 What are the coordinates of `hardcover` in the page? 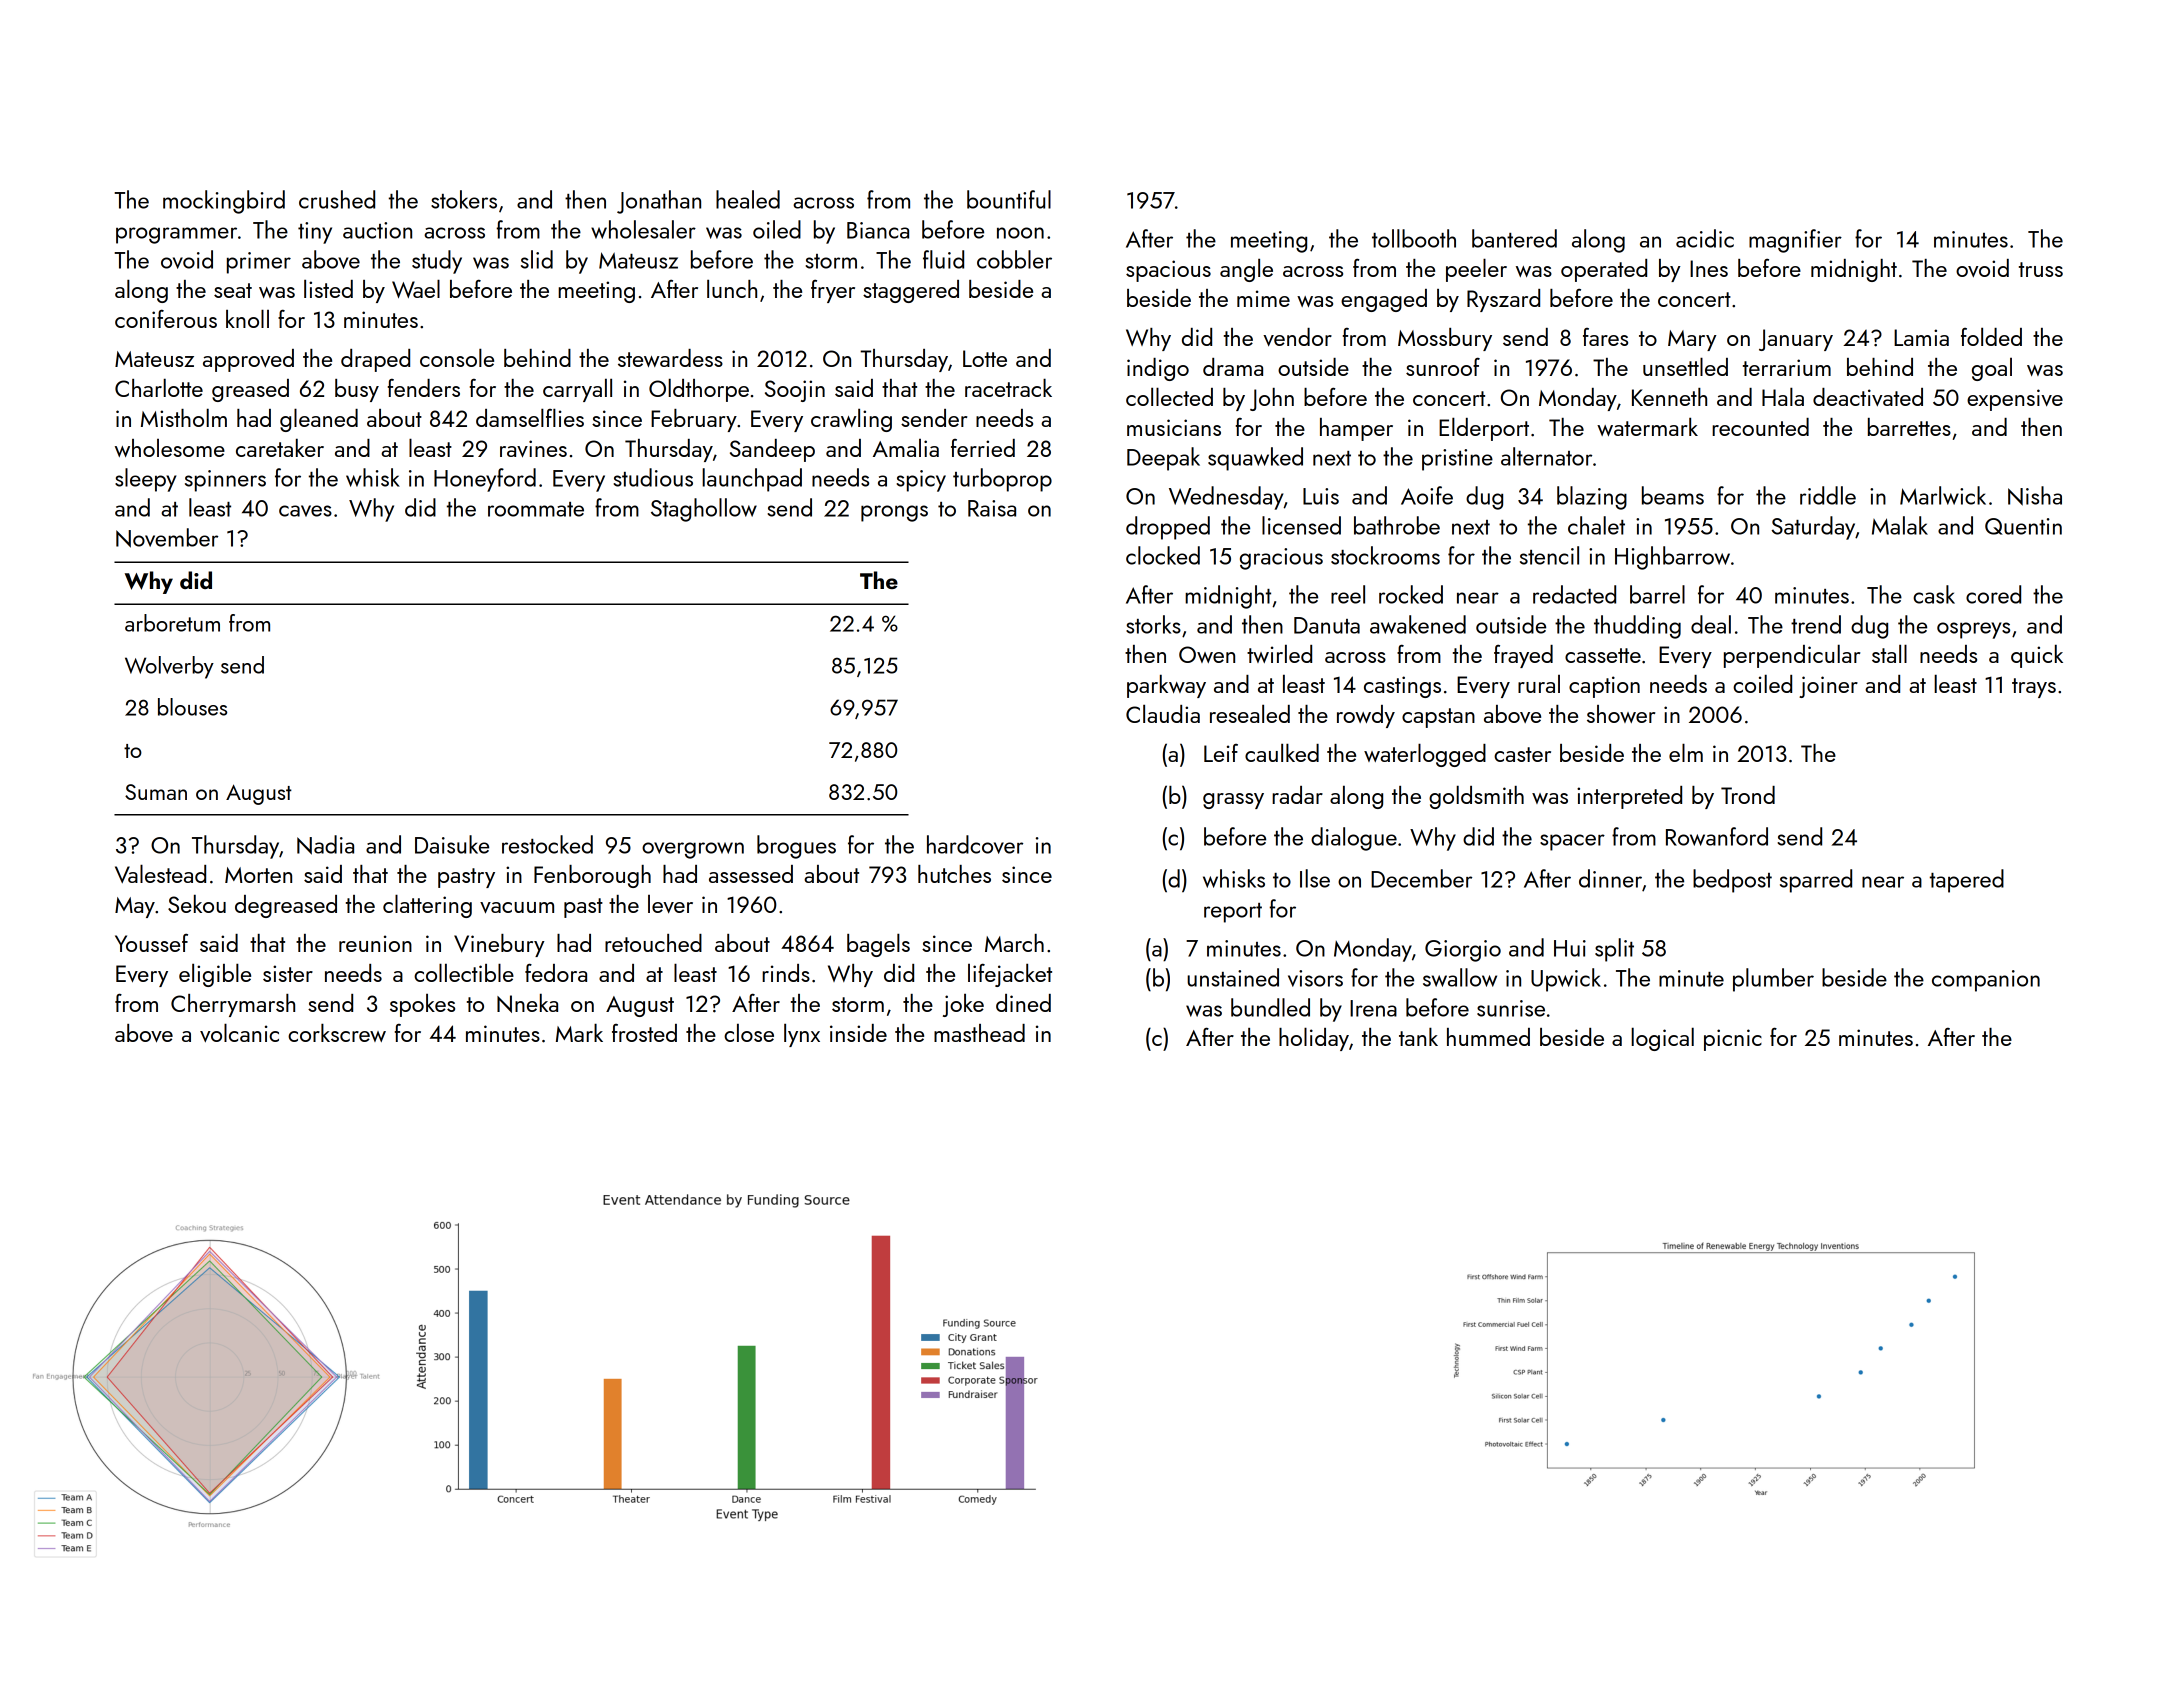 It's located at (975, 844).
